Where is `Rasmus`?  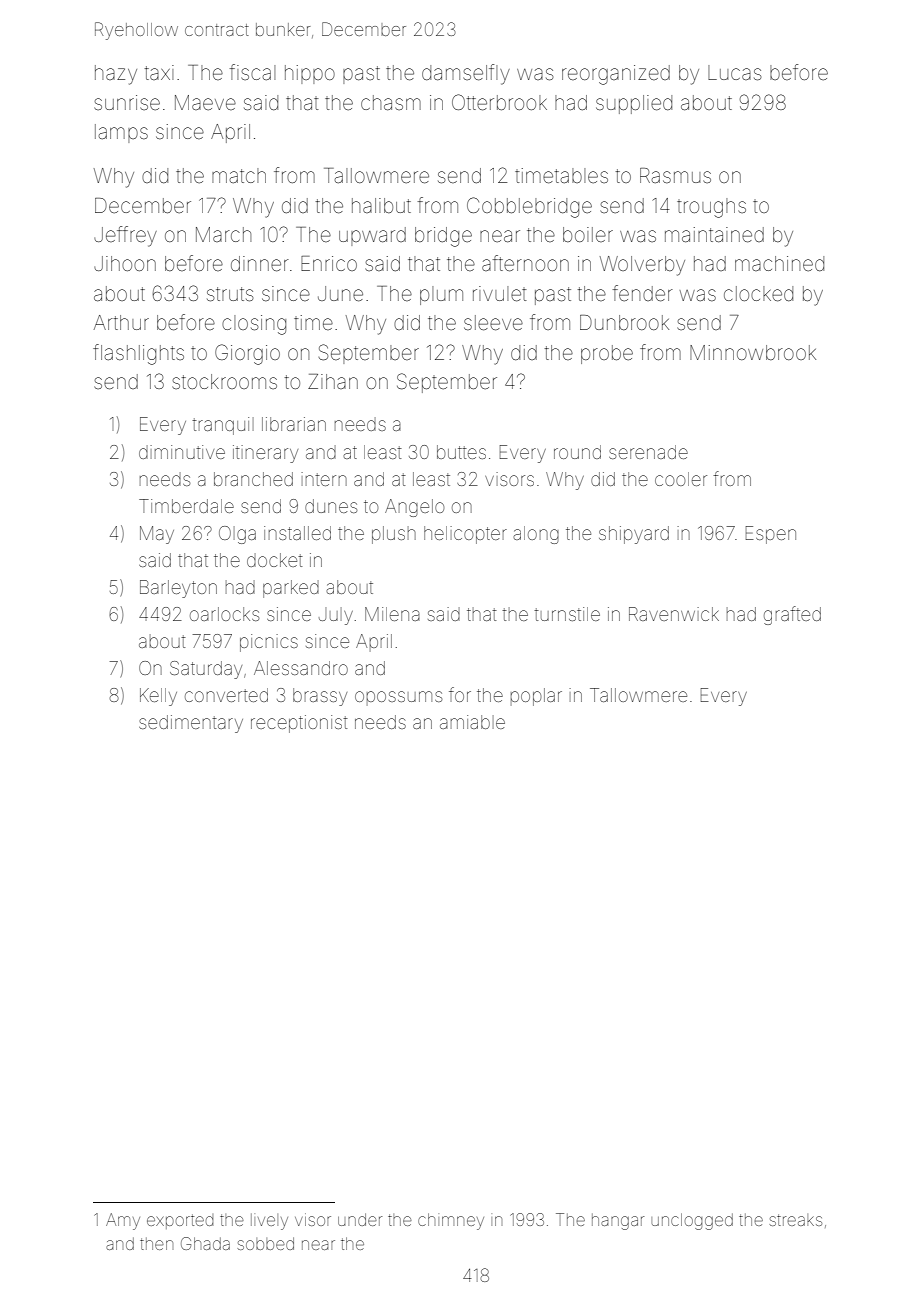 Rasmus is located at coordinates (675, 175).
